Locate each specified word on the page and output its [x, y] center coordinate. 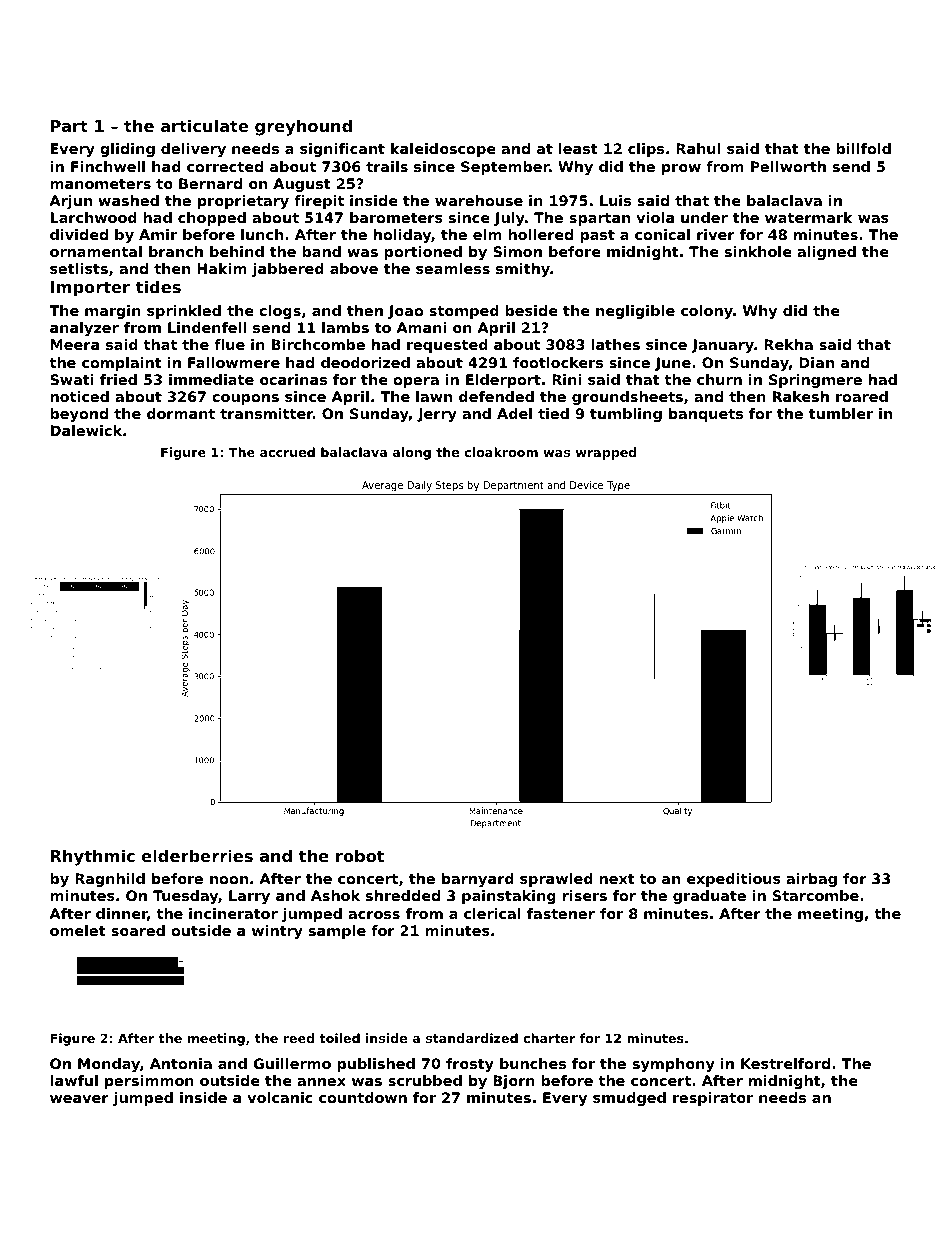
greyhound [303, 127]
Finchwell [108, 166]
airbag [811, 880]
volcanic [280, 1097]
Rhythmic [93, 857]
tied [553, 413]
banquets [706, 415]
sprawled [556, 880]
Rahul [698, 148]
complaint [122, 364]
